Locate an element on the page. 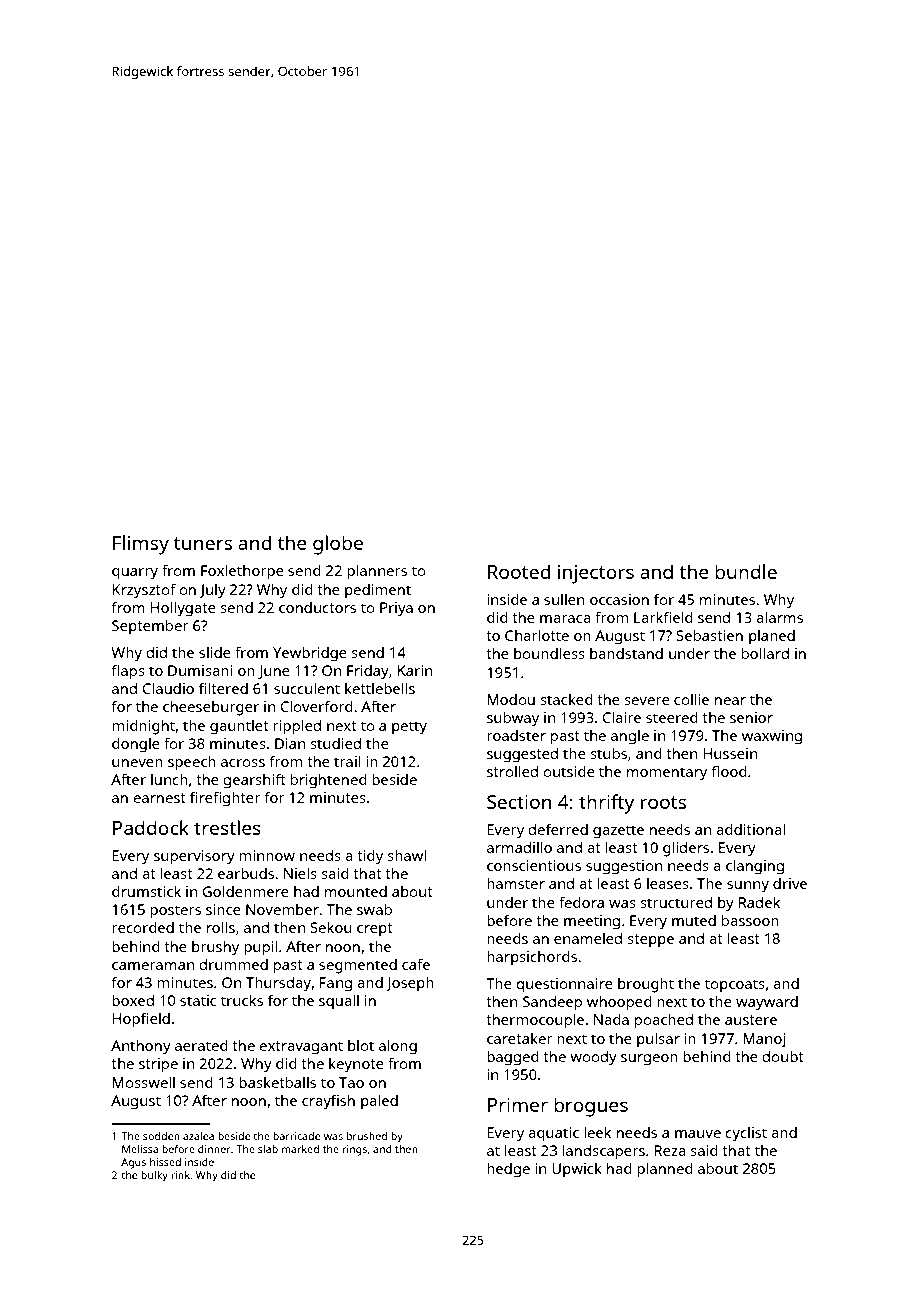 Image resolution: width=924 pixels, height=1311 pixels. Manoj is located at coordinates (764, 1040).
